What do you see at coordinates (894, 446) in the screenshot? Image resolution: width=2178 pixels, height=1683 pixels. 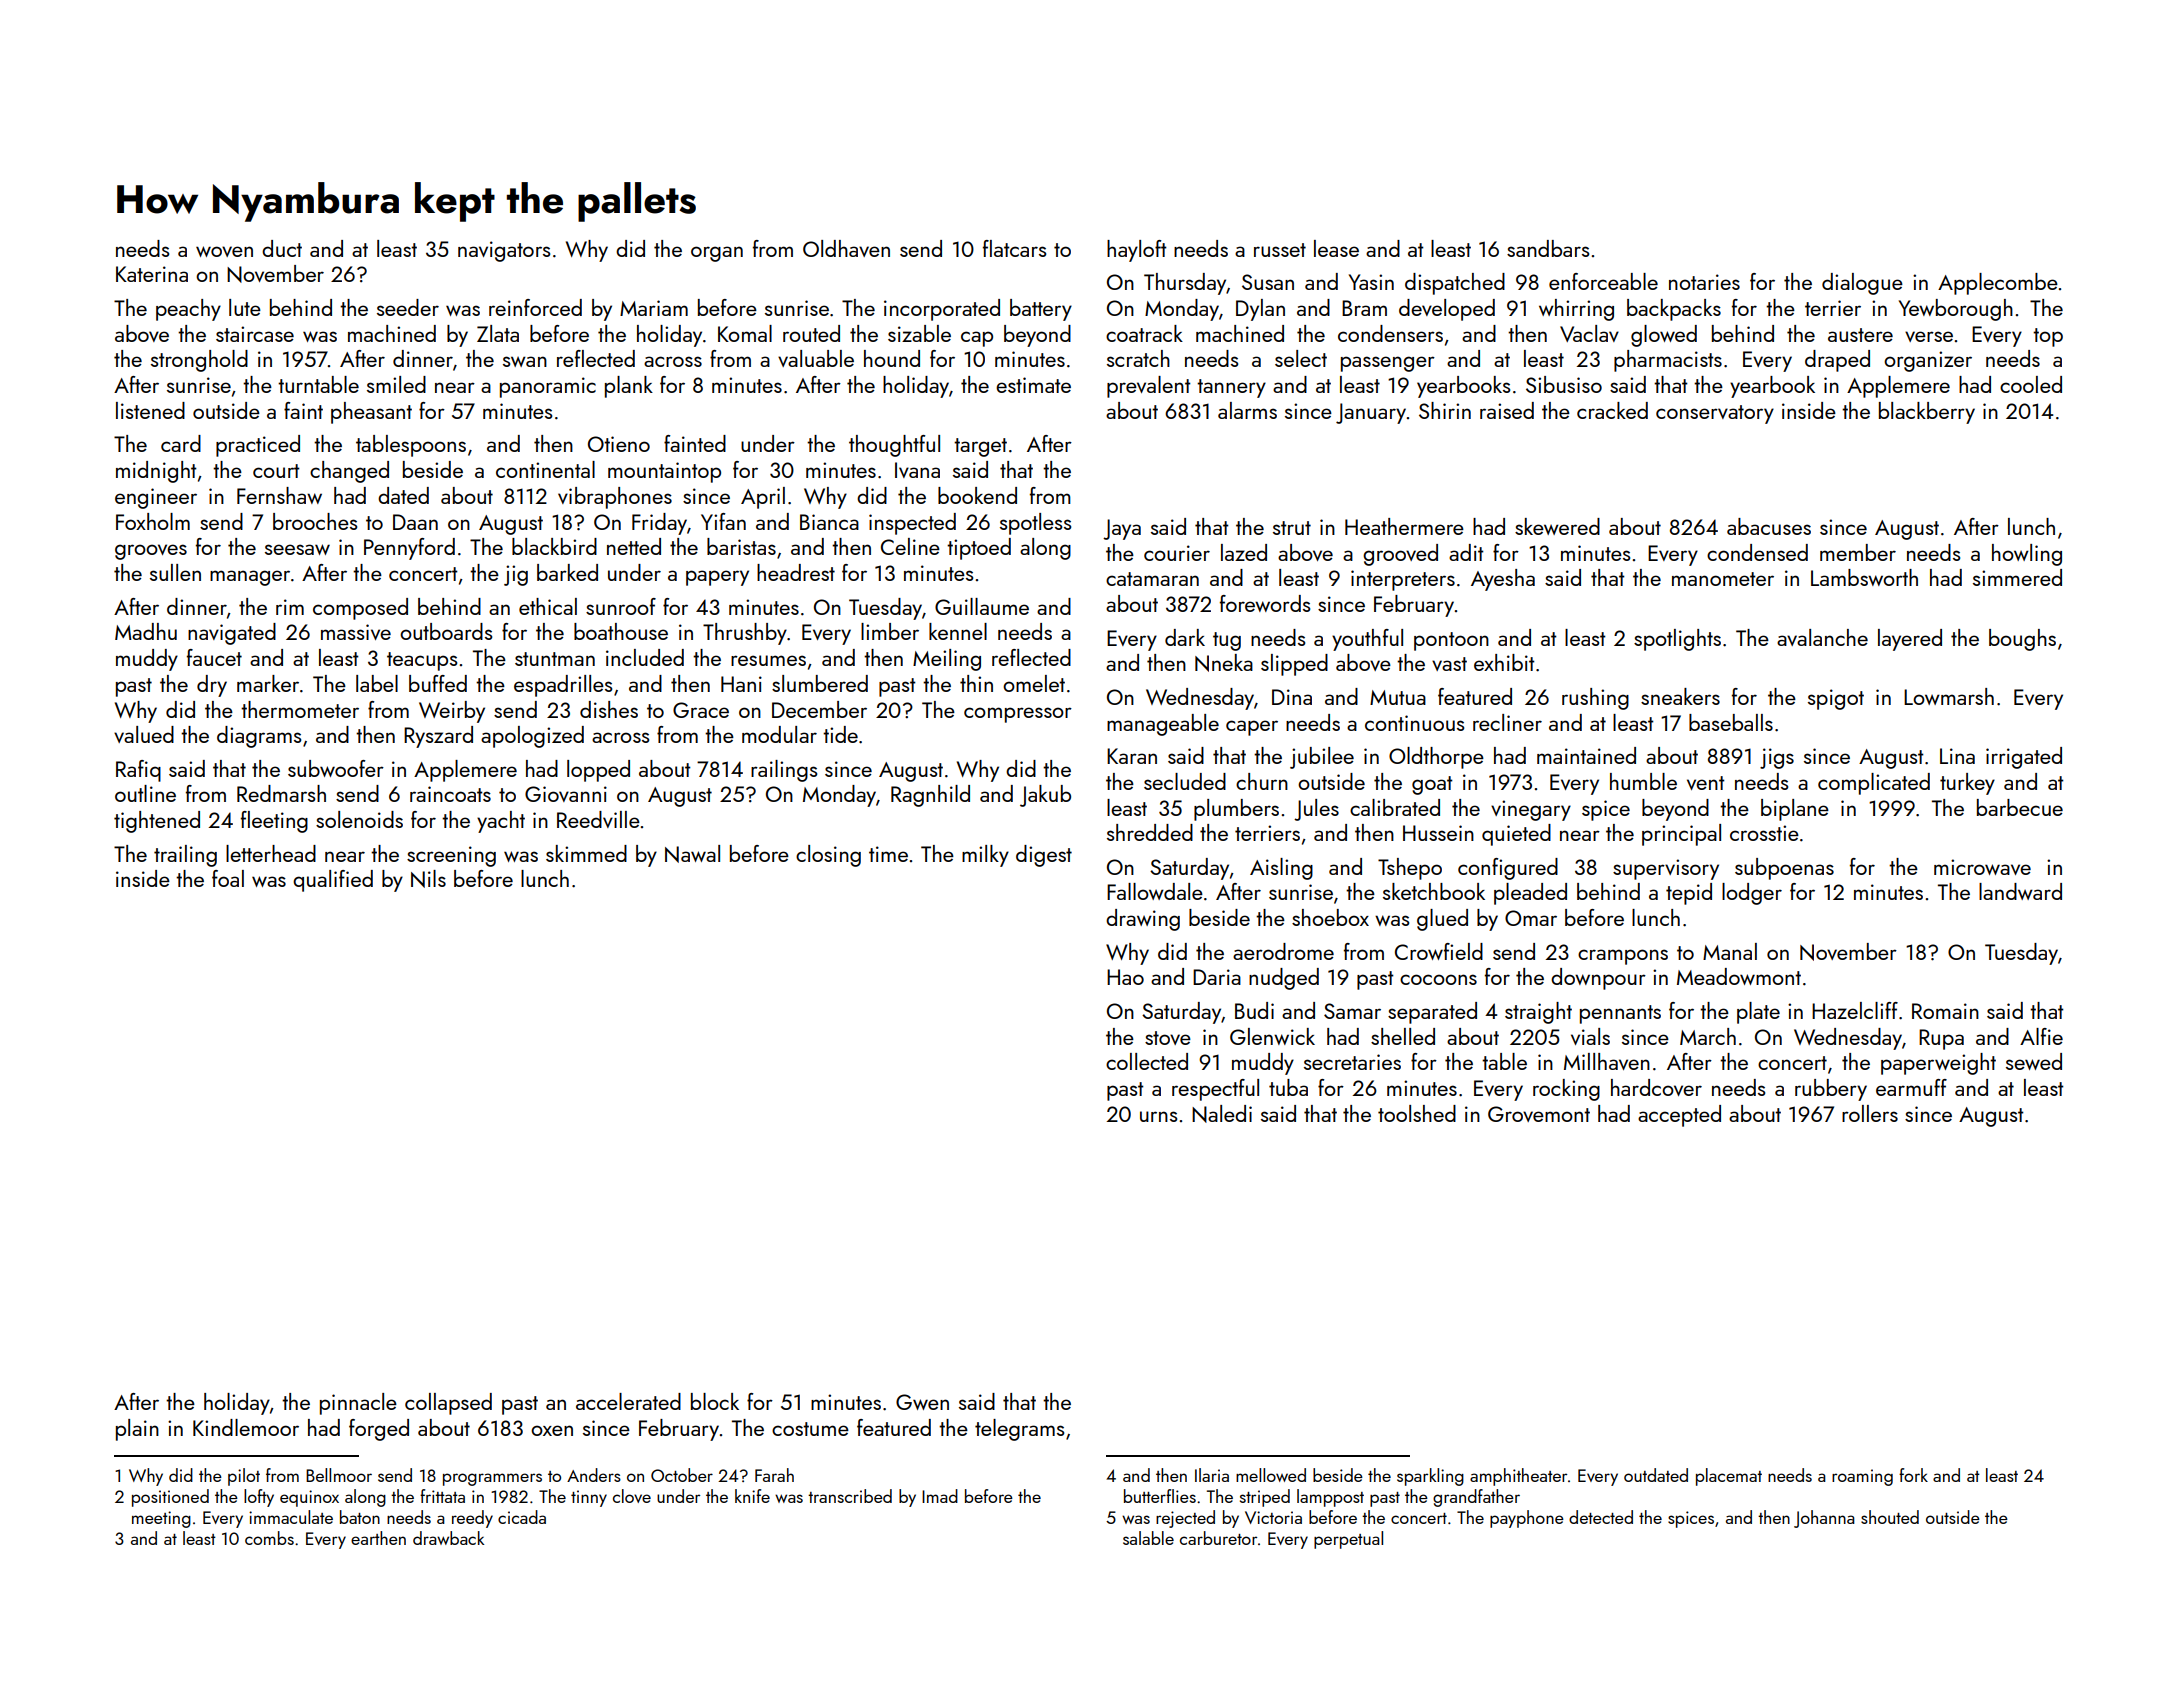 I see `thoughtful` at bounding box center [894, 446].
